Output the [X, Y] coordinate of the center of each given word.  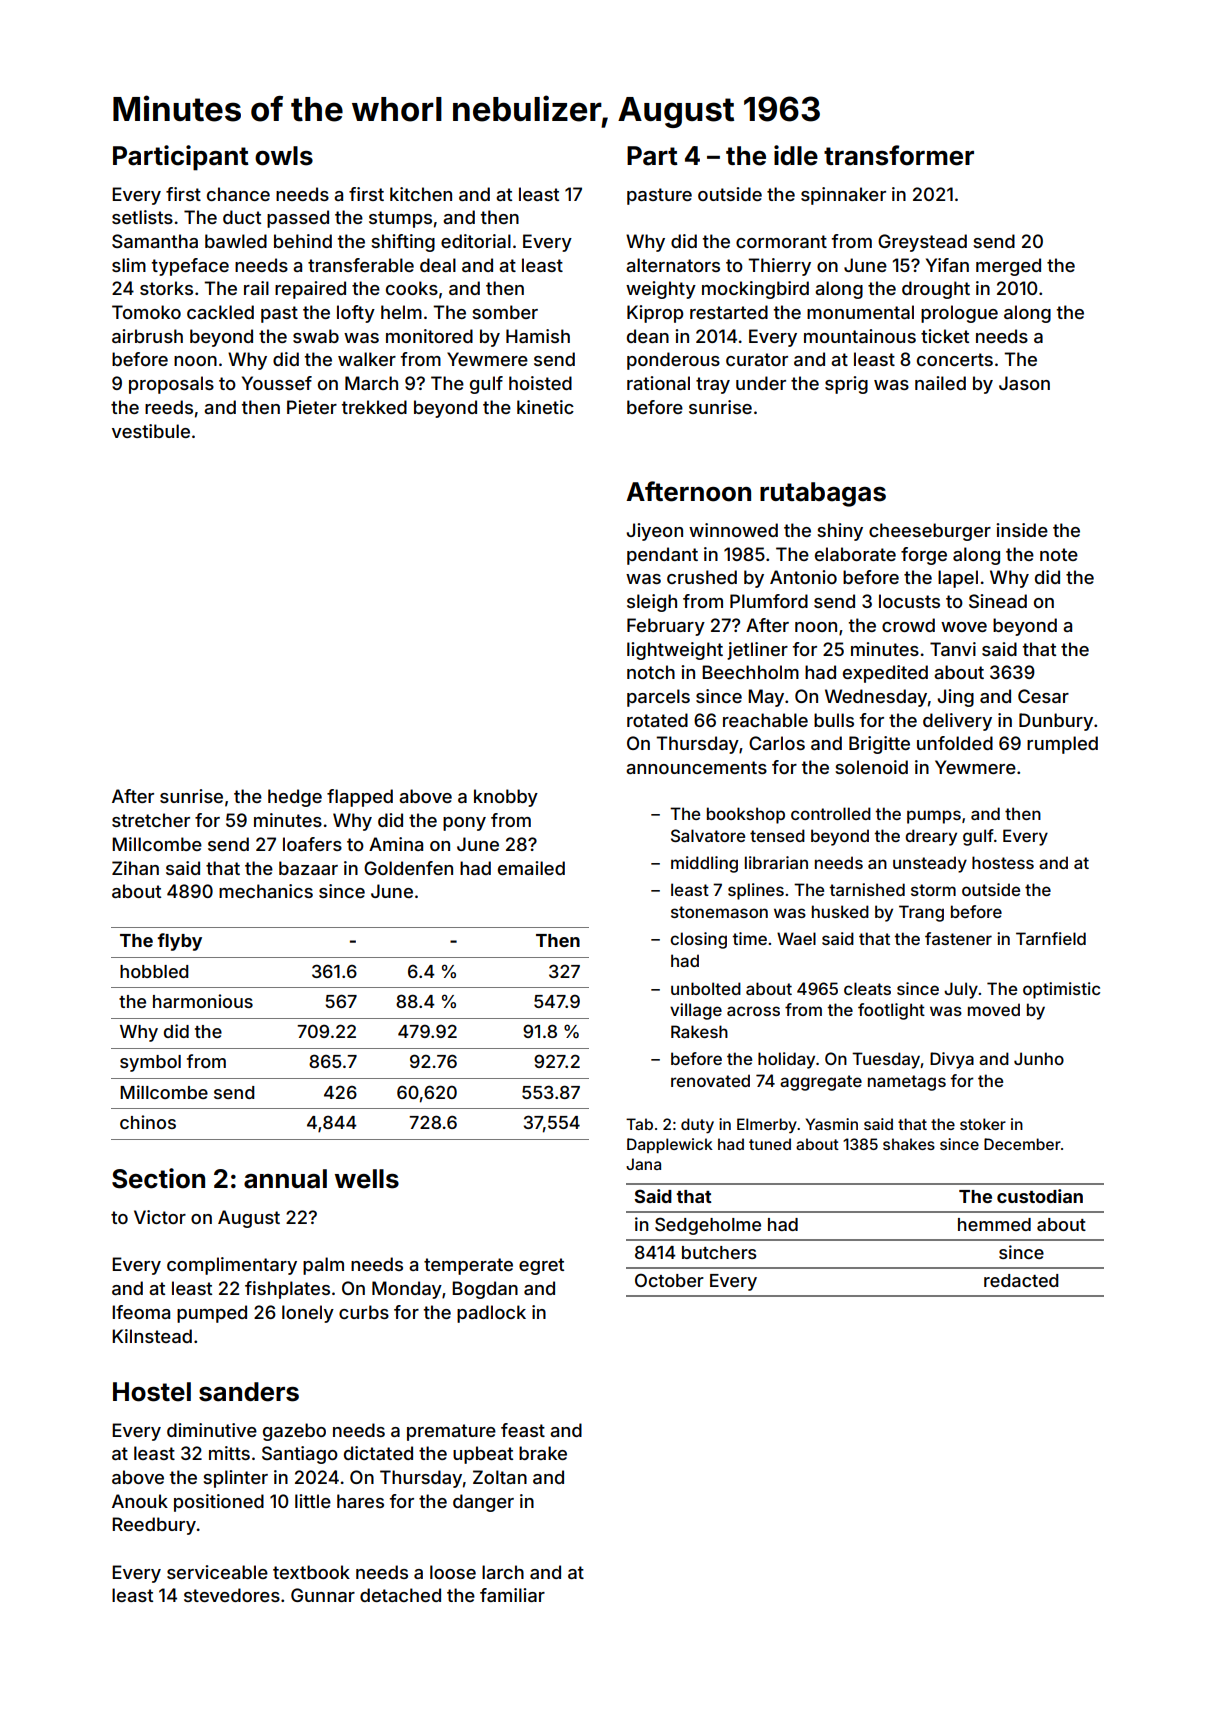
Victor [160, 1217]
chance [238, 194]
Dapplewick [670, 1145]
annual [285, 1179]
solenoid [871, 767]
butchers [719, 1252]
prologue [959, 314]
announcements [696, 767]
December [1022, 1144]
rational [658, 383]
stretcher [151, 820]
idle [796, 155]
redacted [1021, 1280]
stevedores [232, 1595]
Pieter [312, 407]
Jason [1024, 383]
